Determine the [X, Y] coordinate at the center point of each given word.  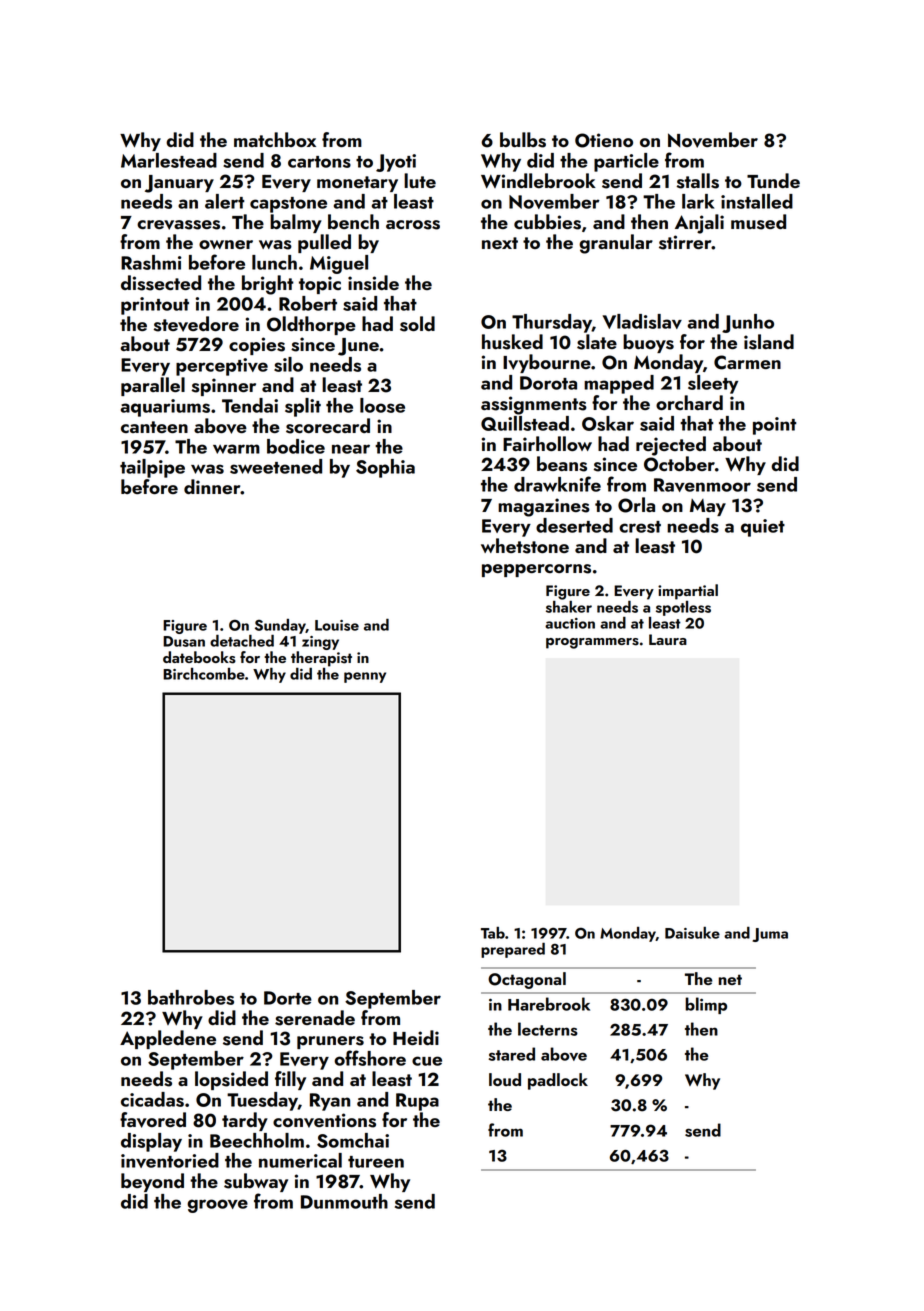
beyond [152, 1182]
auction [570, 623]
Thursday [552, 323]
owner [226, 244]
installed [757, 201]
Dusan [184, 641]
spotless [683, 608]
